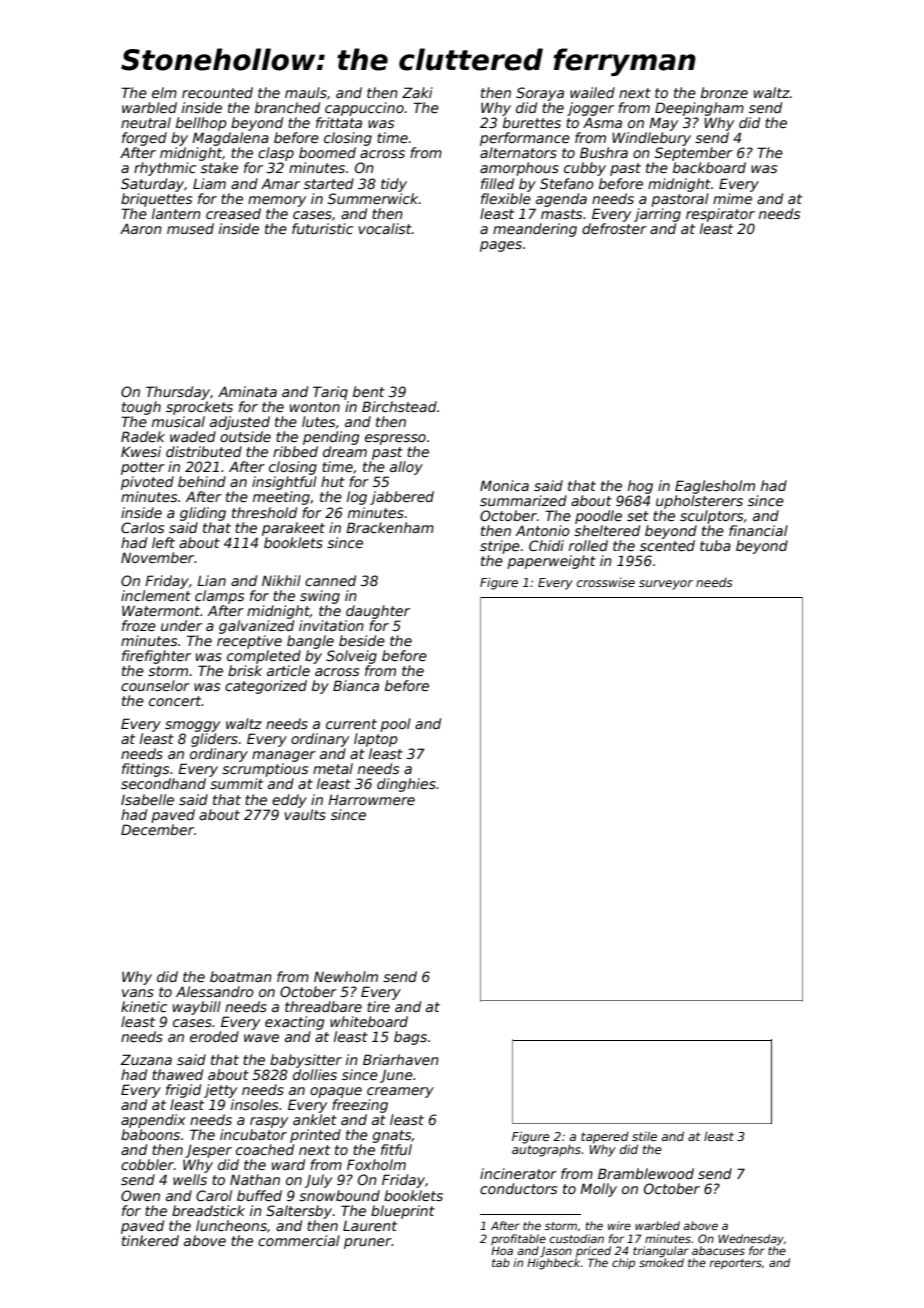 This screenshot has height=1308, width=924. I want to click on commercial, so click(299, 1240).
